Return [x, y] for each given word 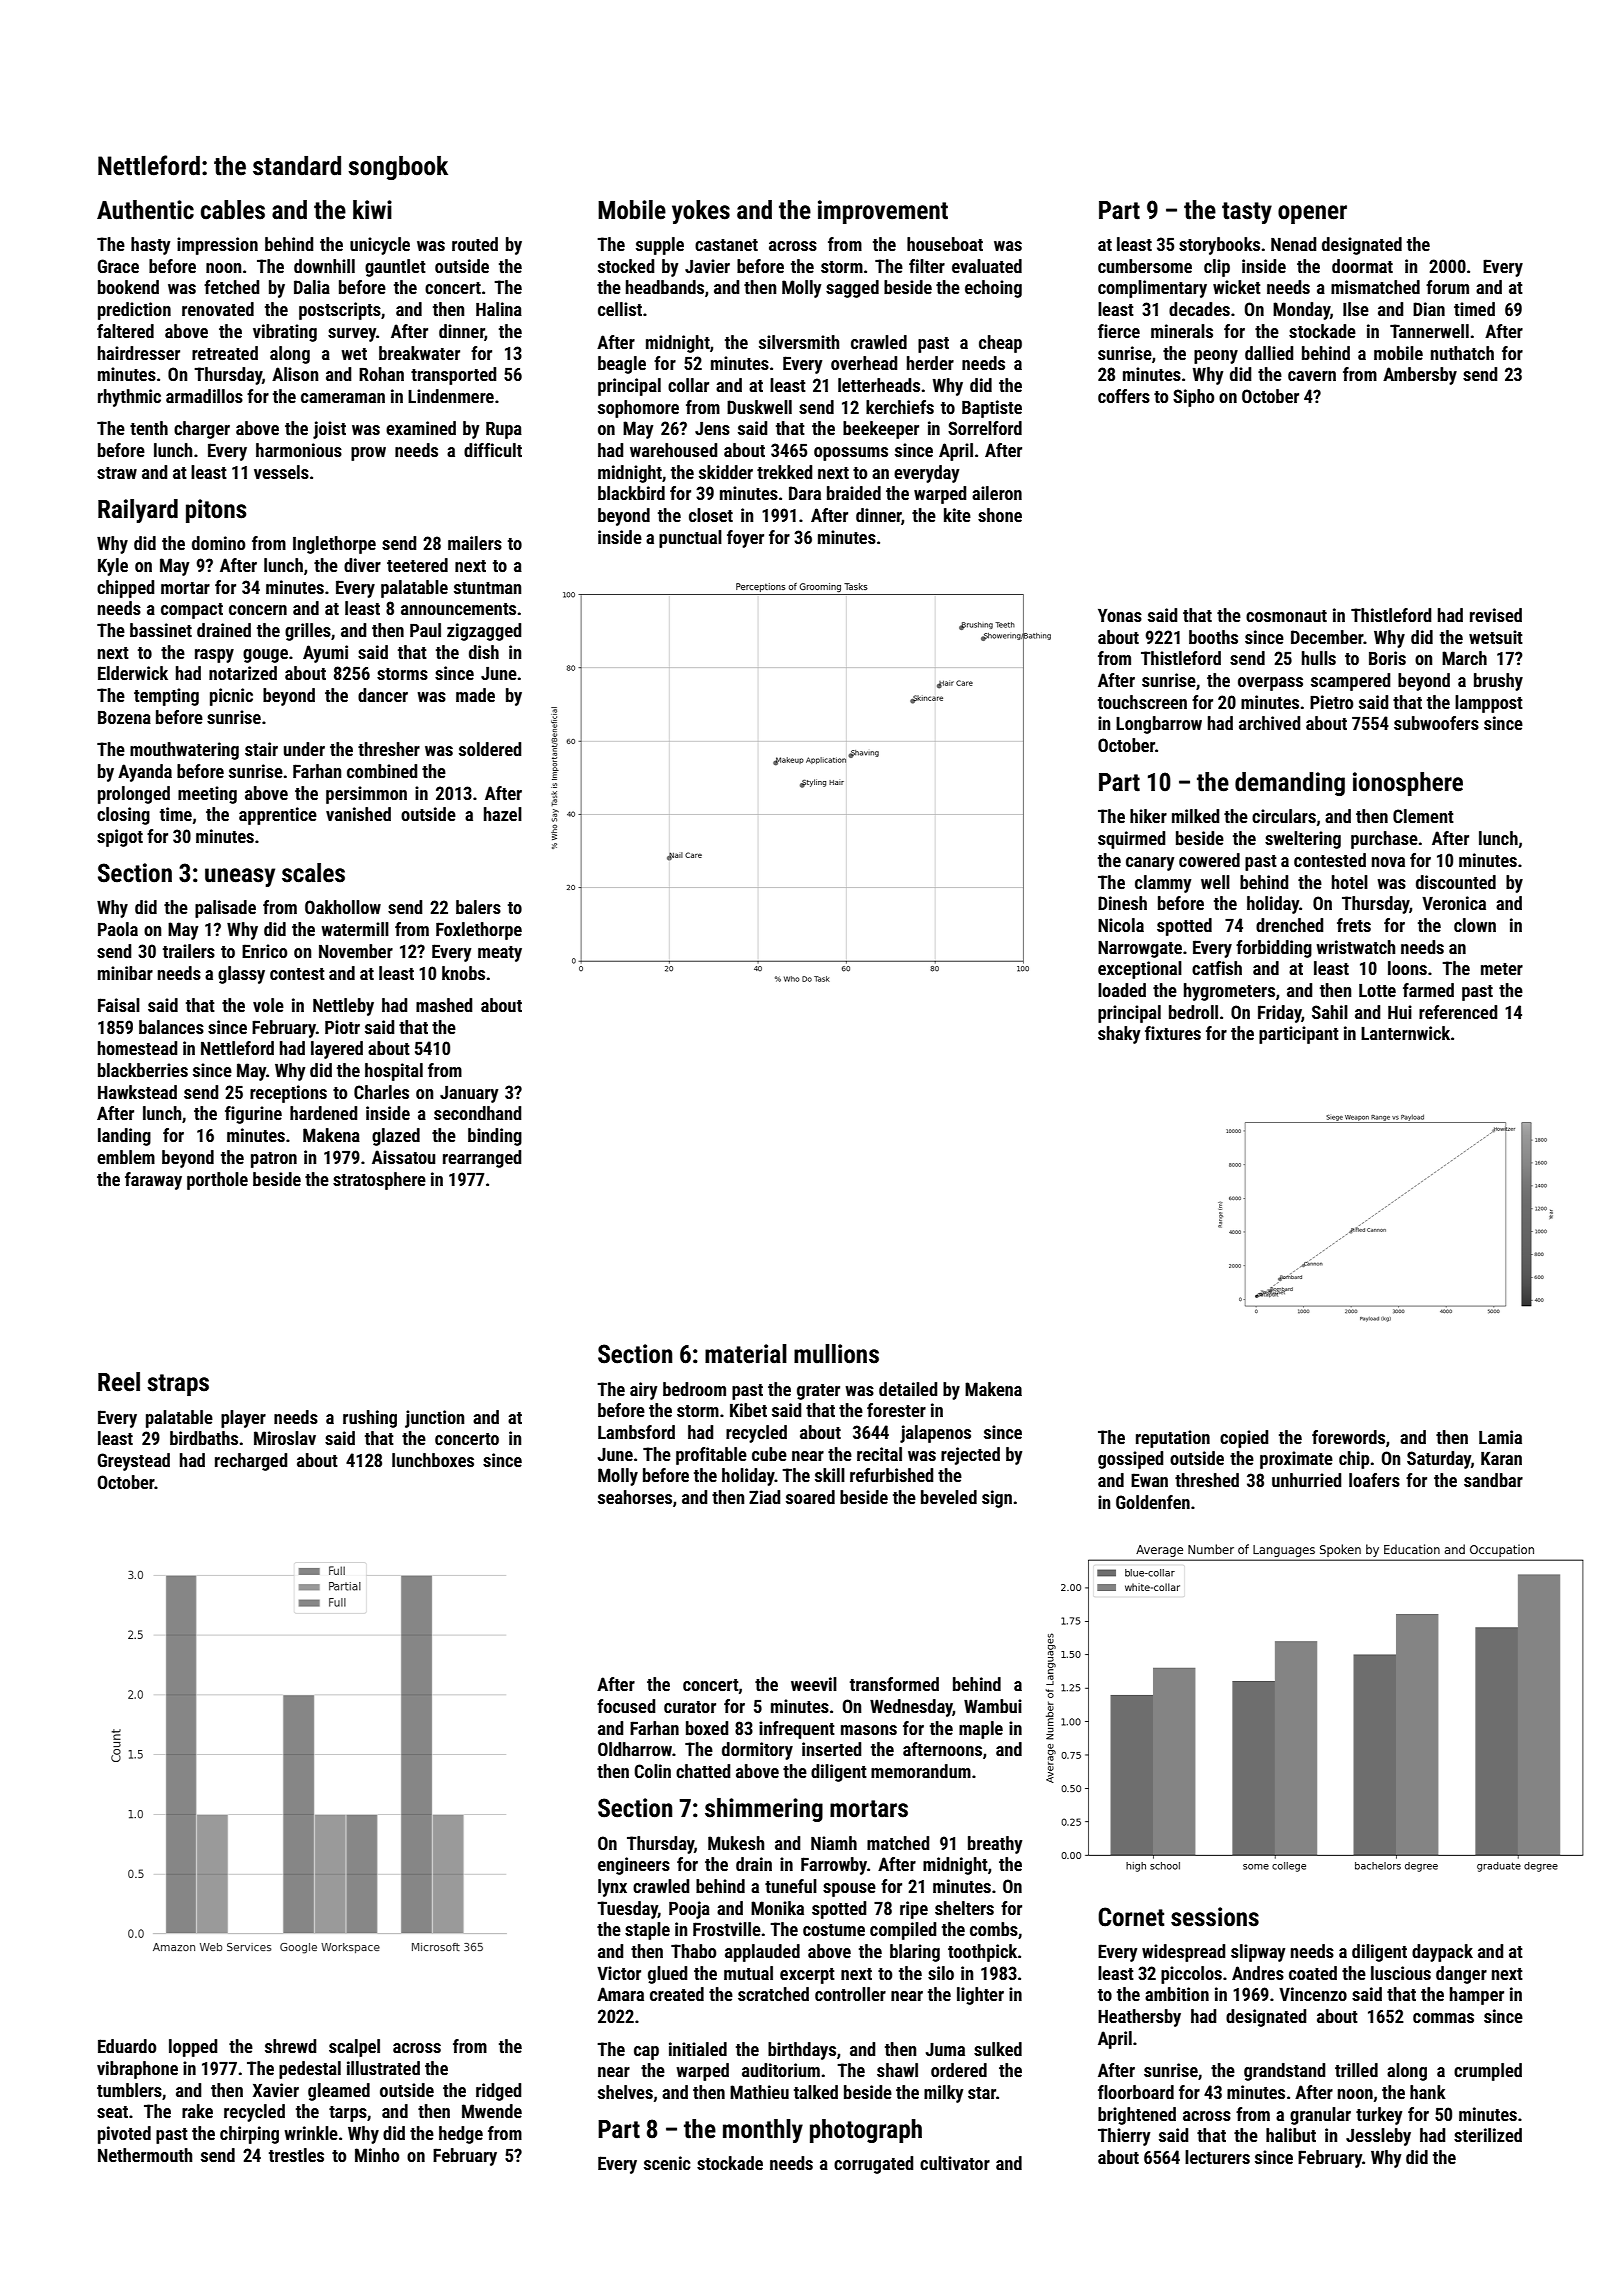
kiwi [372, 209]
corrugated [873, 2165]
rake [197, 2111]
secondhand [477, 1113]
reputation [1173, 1439]
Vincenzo [1313, 1994]
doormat [1362, 266]
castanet [726, 245]
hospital [394, 1072]
